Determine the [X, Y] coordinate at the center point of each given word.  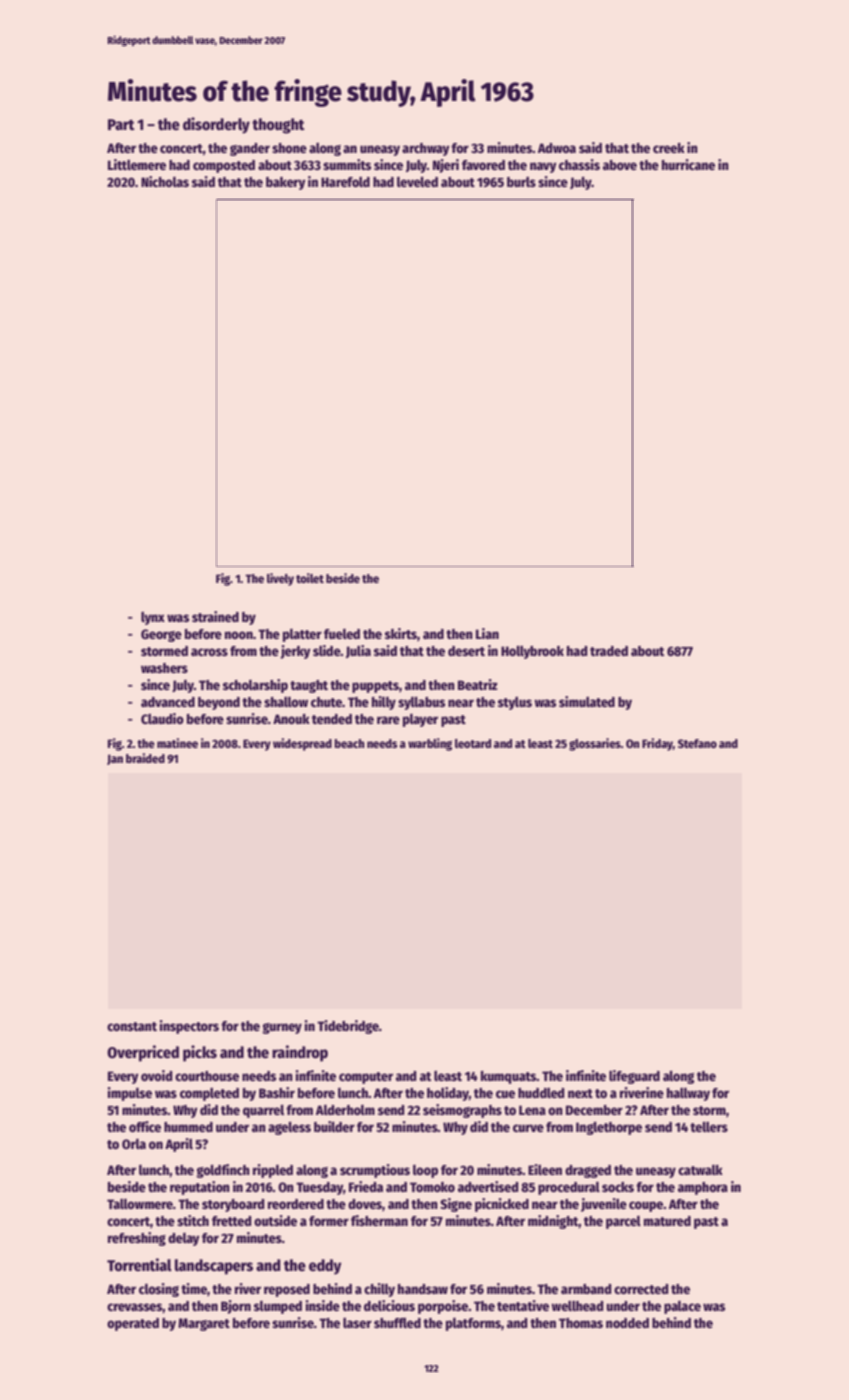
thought [278, 126]
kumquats [509, 1077]
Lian [487, 633]
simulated [587, 701]
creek [669, 148]
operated [133, 1324]
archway [426, 149]
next [580, 1093]
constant [132, 1026]
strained [215, 616]
